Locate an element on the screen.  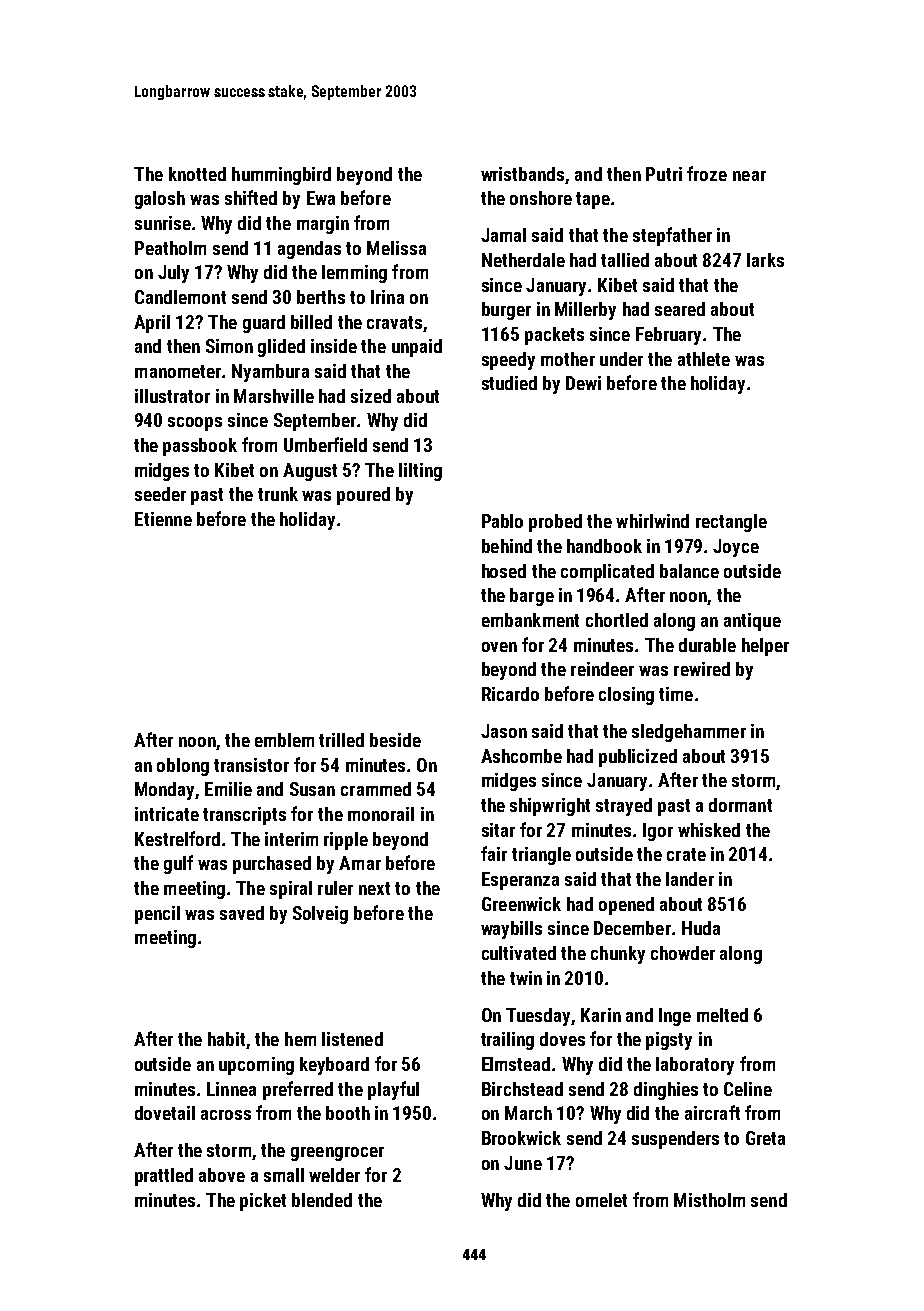
June is located at coordinates (523, 1163).
